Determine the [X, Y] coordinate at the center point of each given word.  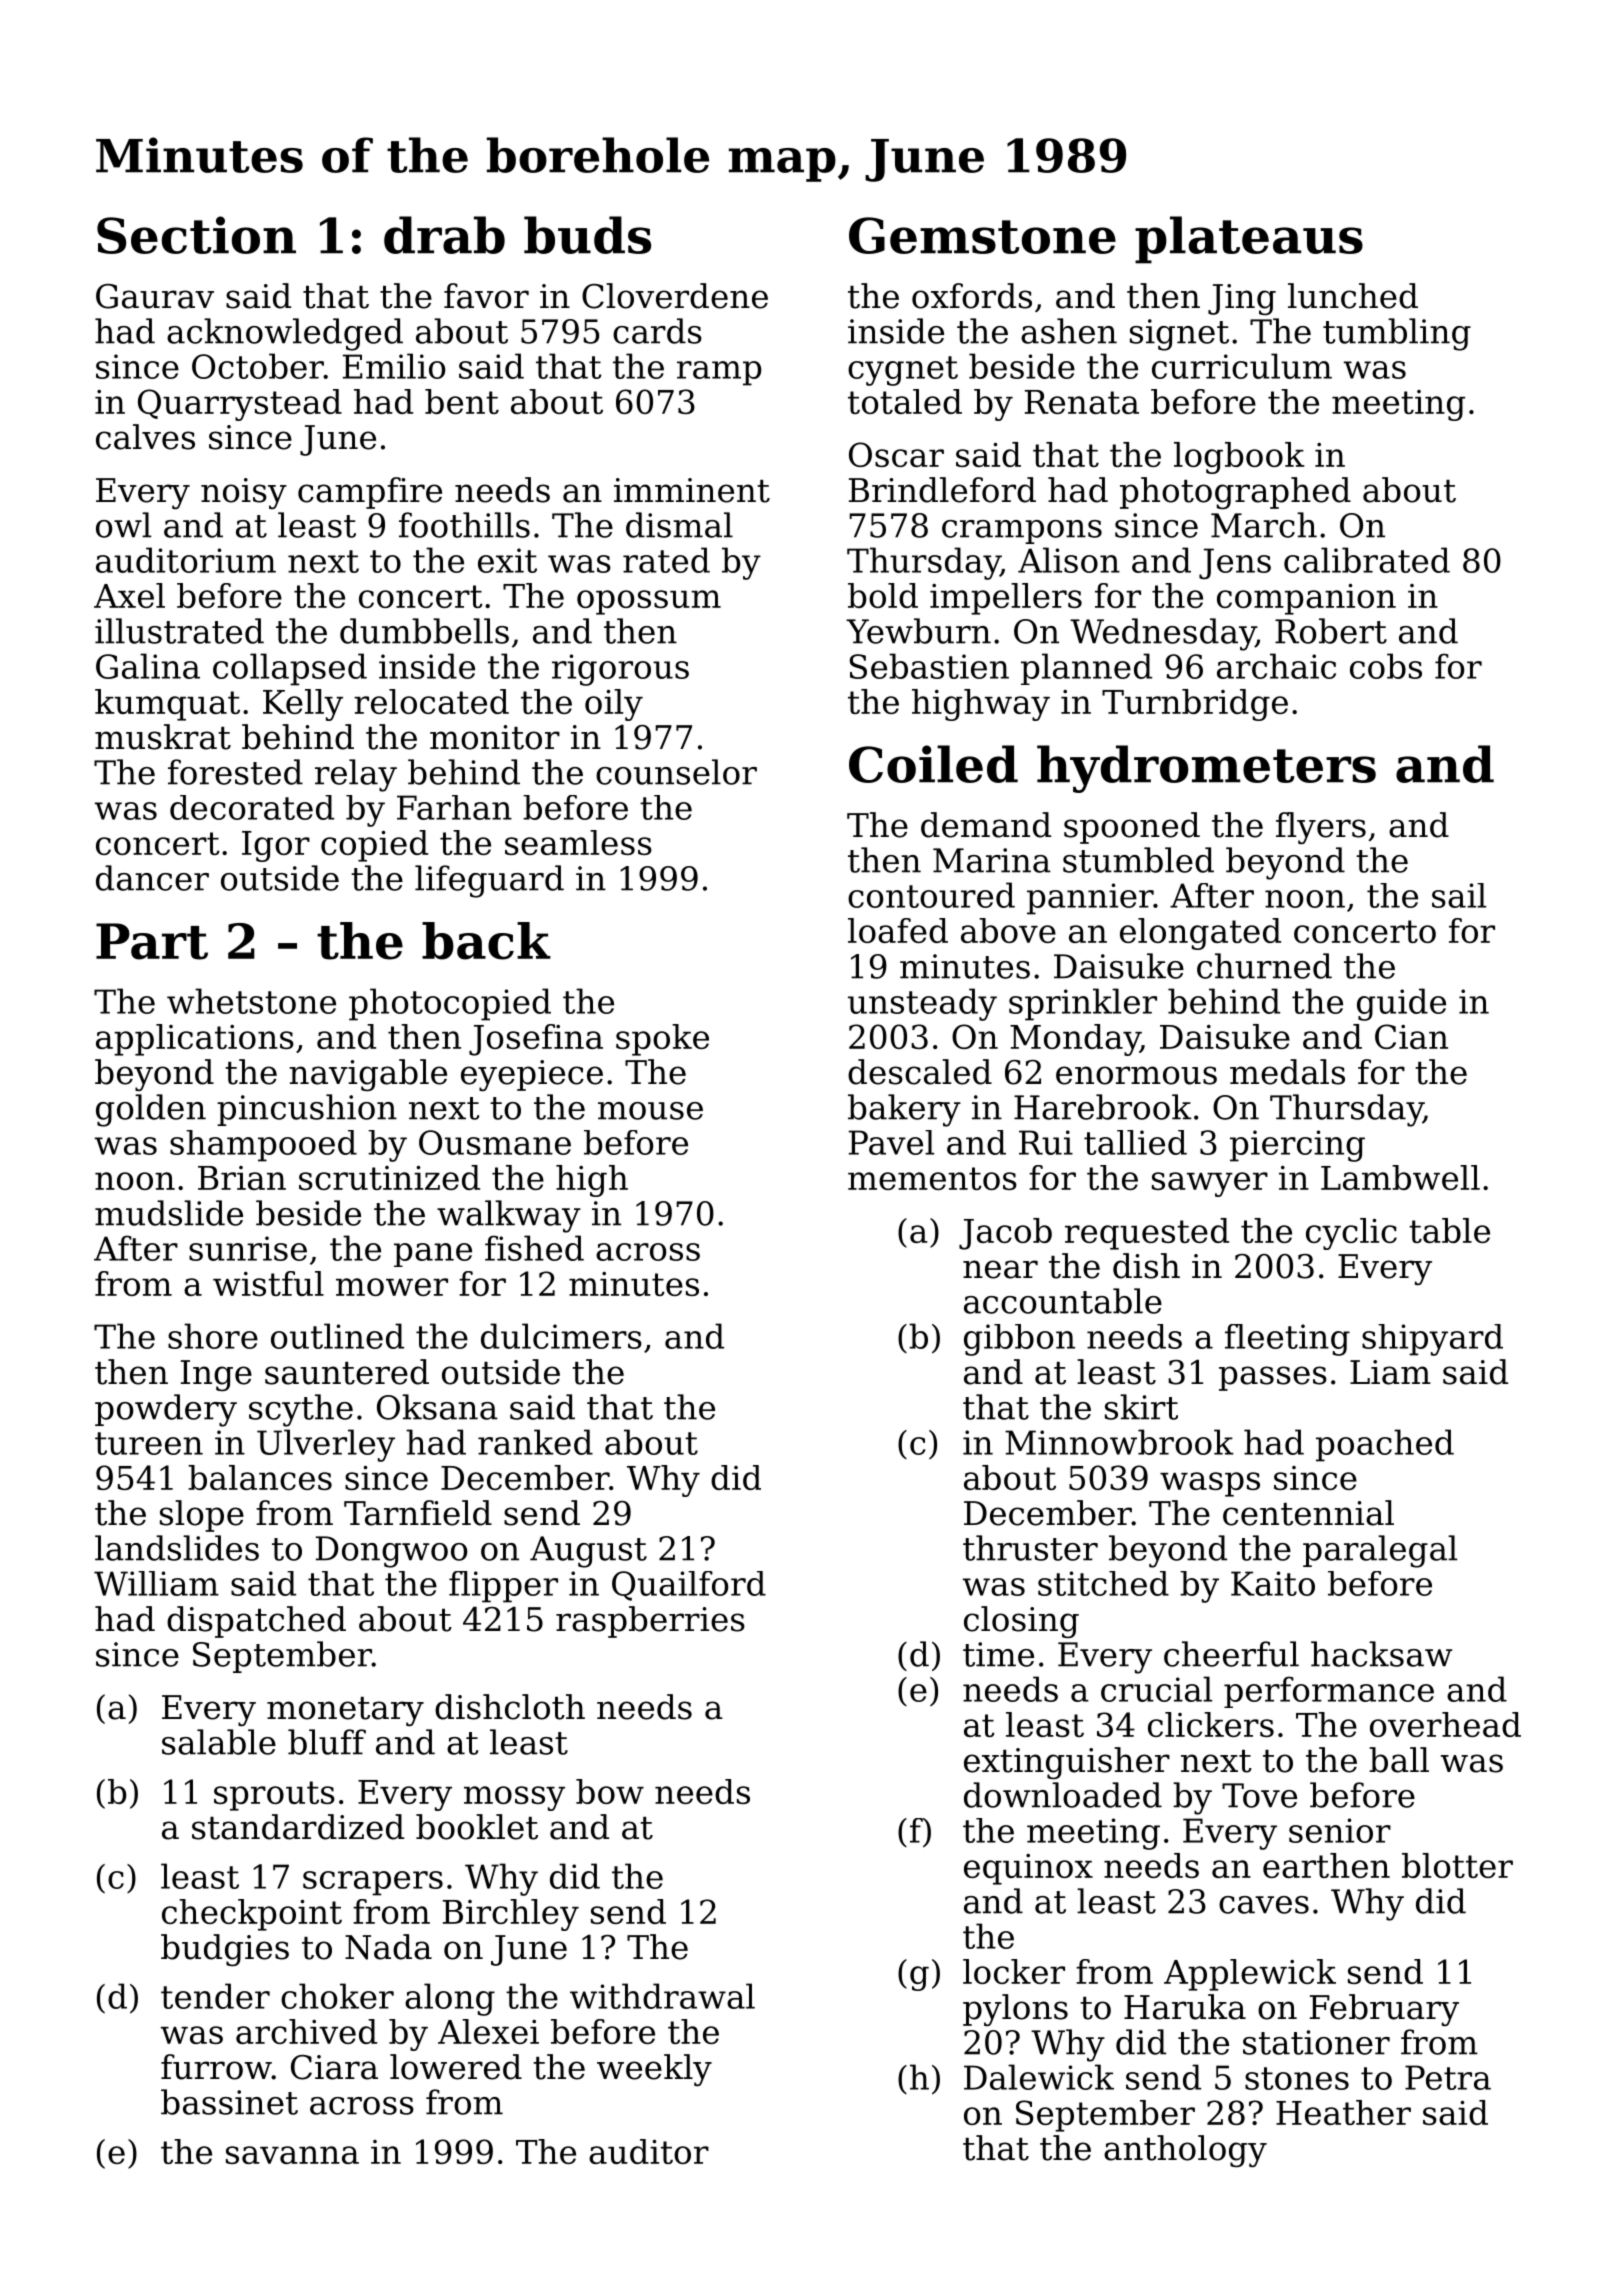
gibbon [1019, 1340]
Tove [1259, 1795]
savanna [292, 2155]
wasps [1210, 1484]
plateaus [1249, 240]
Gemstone [982, 235]
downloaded [1063, 1795]
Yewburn [918, 631]
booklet [477, 1827]
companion [1306, 599]
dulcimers [561, 1336]
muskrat [163, 737]
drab [444, 235]
